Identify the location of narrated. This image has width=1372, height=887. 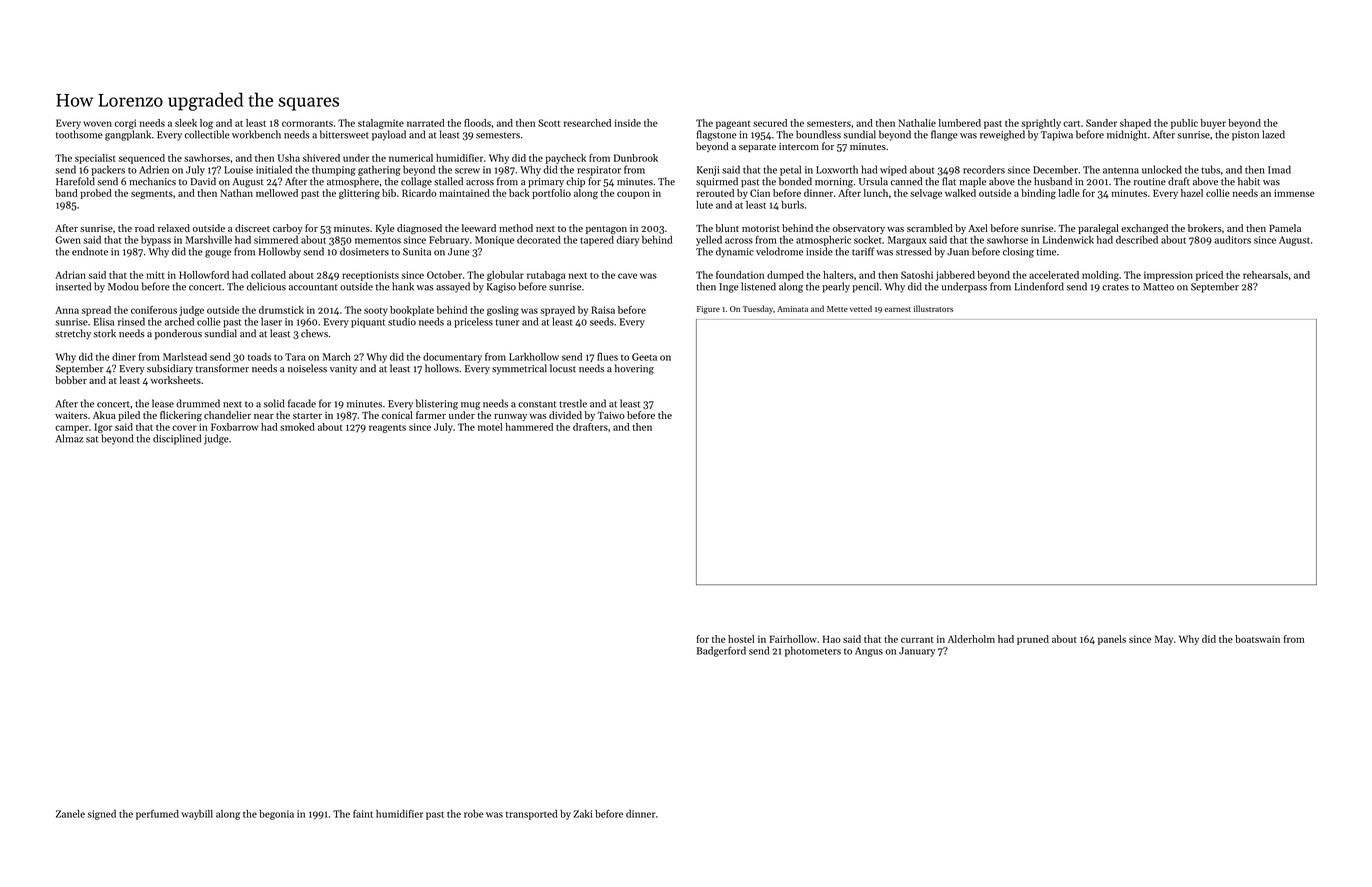
(425, 123).
